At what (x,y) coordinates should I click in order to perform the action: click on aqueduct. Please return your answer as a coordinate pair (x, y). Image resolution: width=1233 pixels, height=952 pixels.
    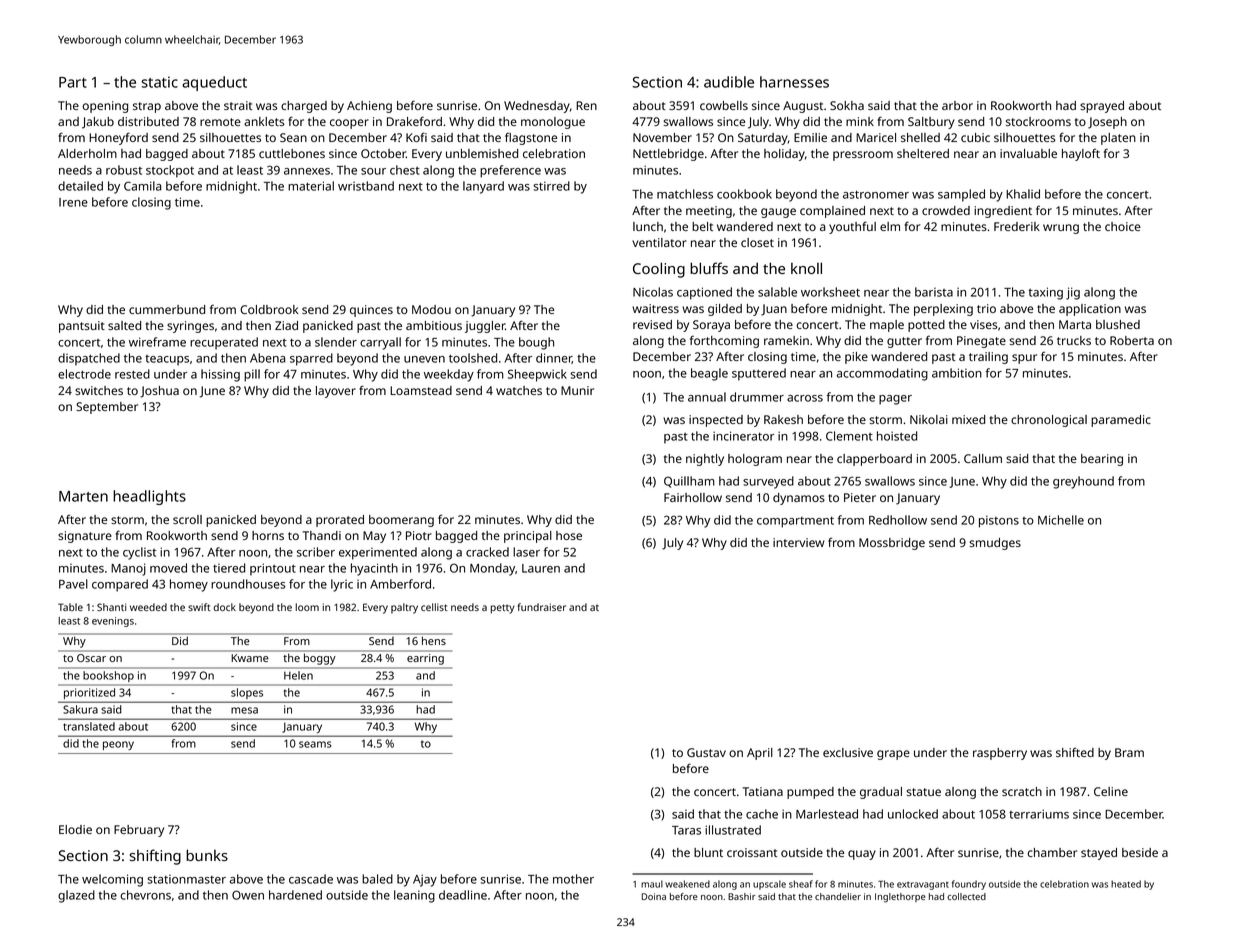
    Looking at the image, I should click on (214, 83).
